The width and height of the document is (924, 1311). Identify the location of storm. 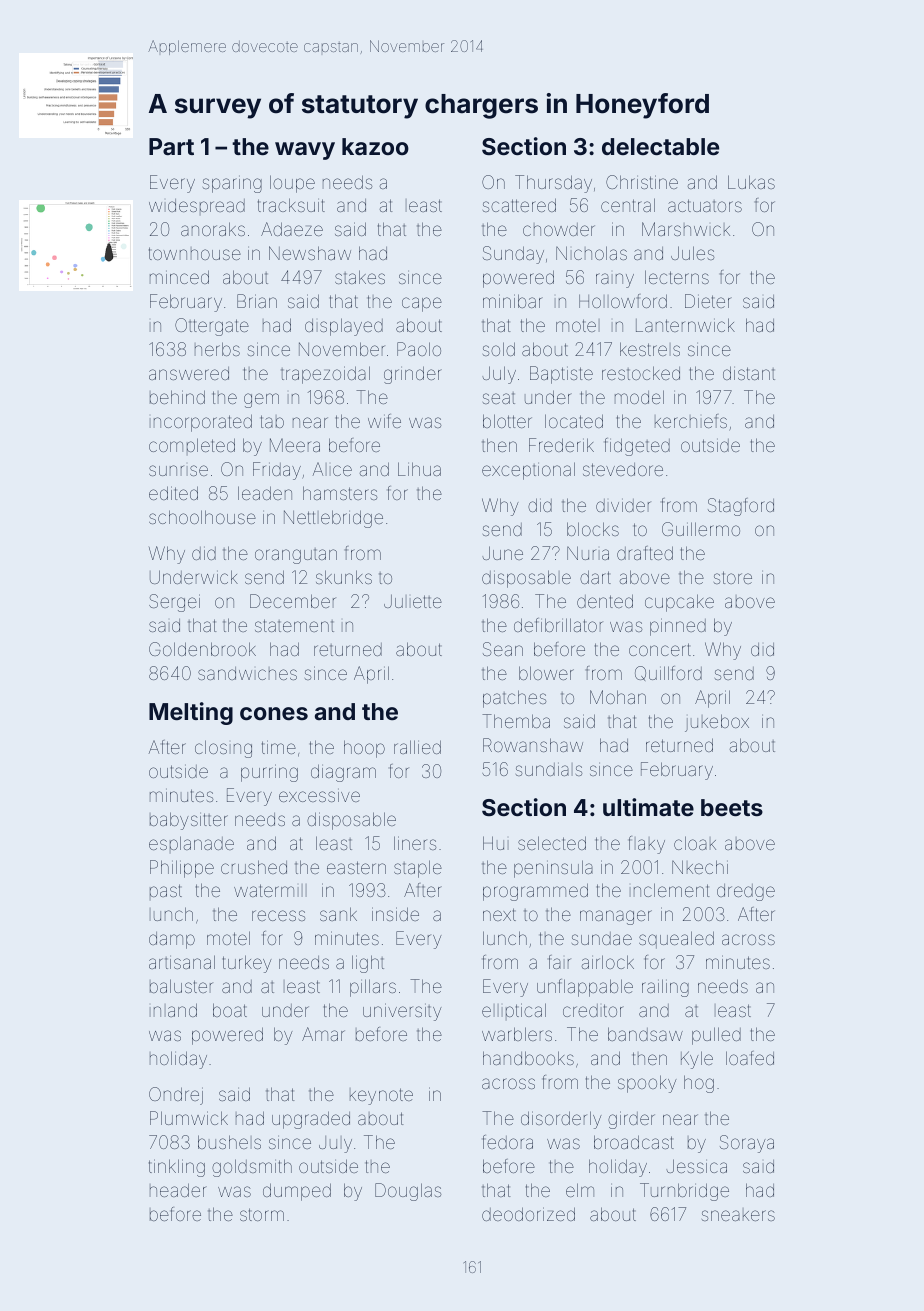
(262, 1214).
